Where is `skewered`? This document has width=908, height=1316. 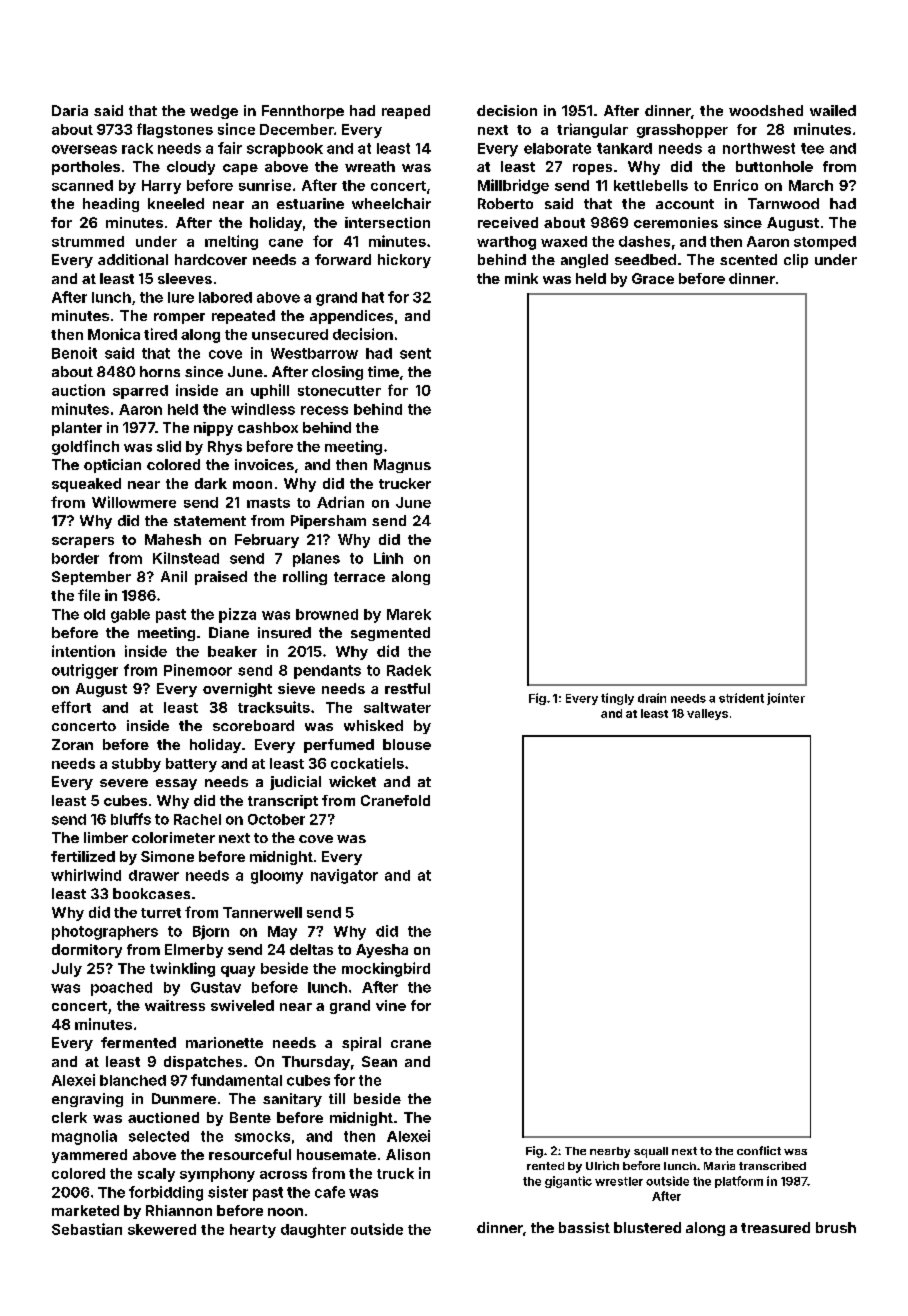
skewered is located at coordinates (162, 1229).
